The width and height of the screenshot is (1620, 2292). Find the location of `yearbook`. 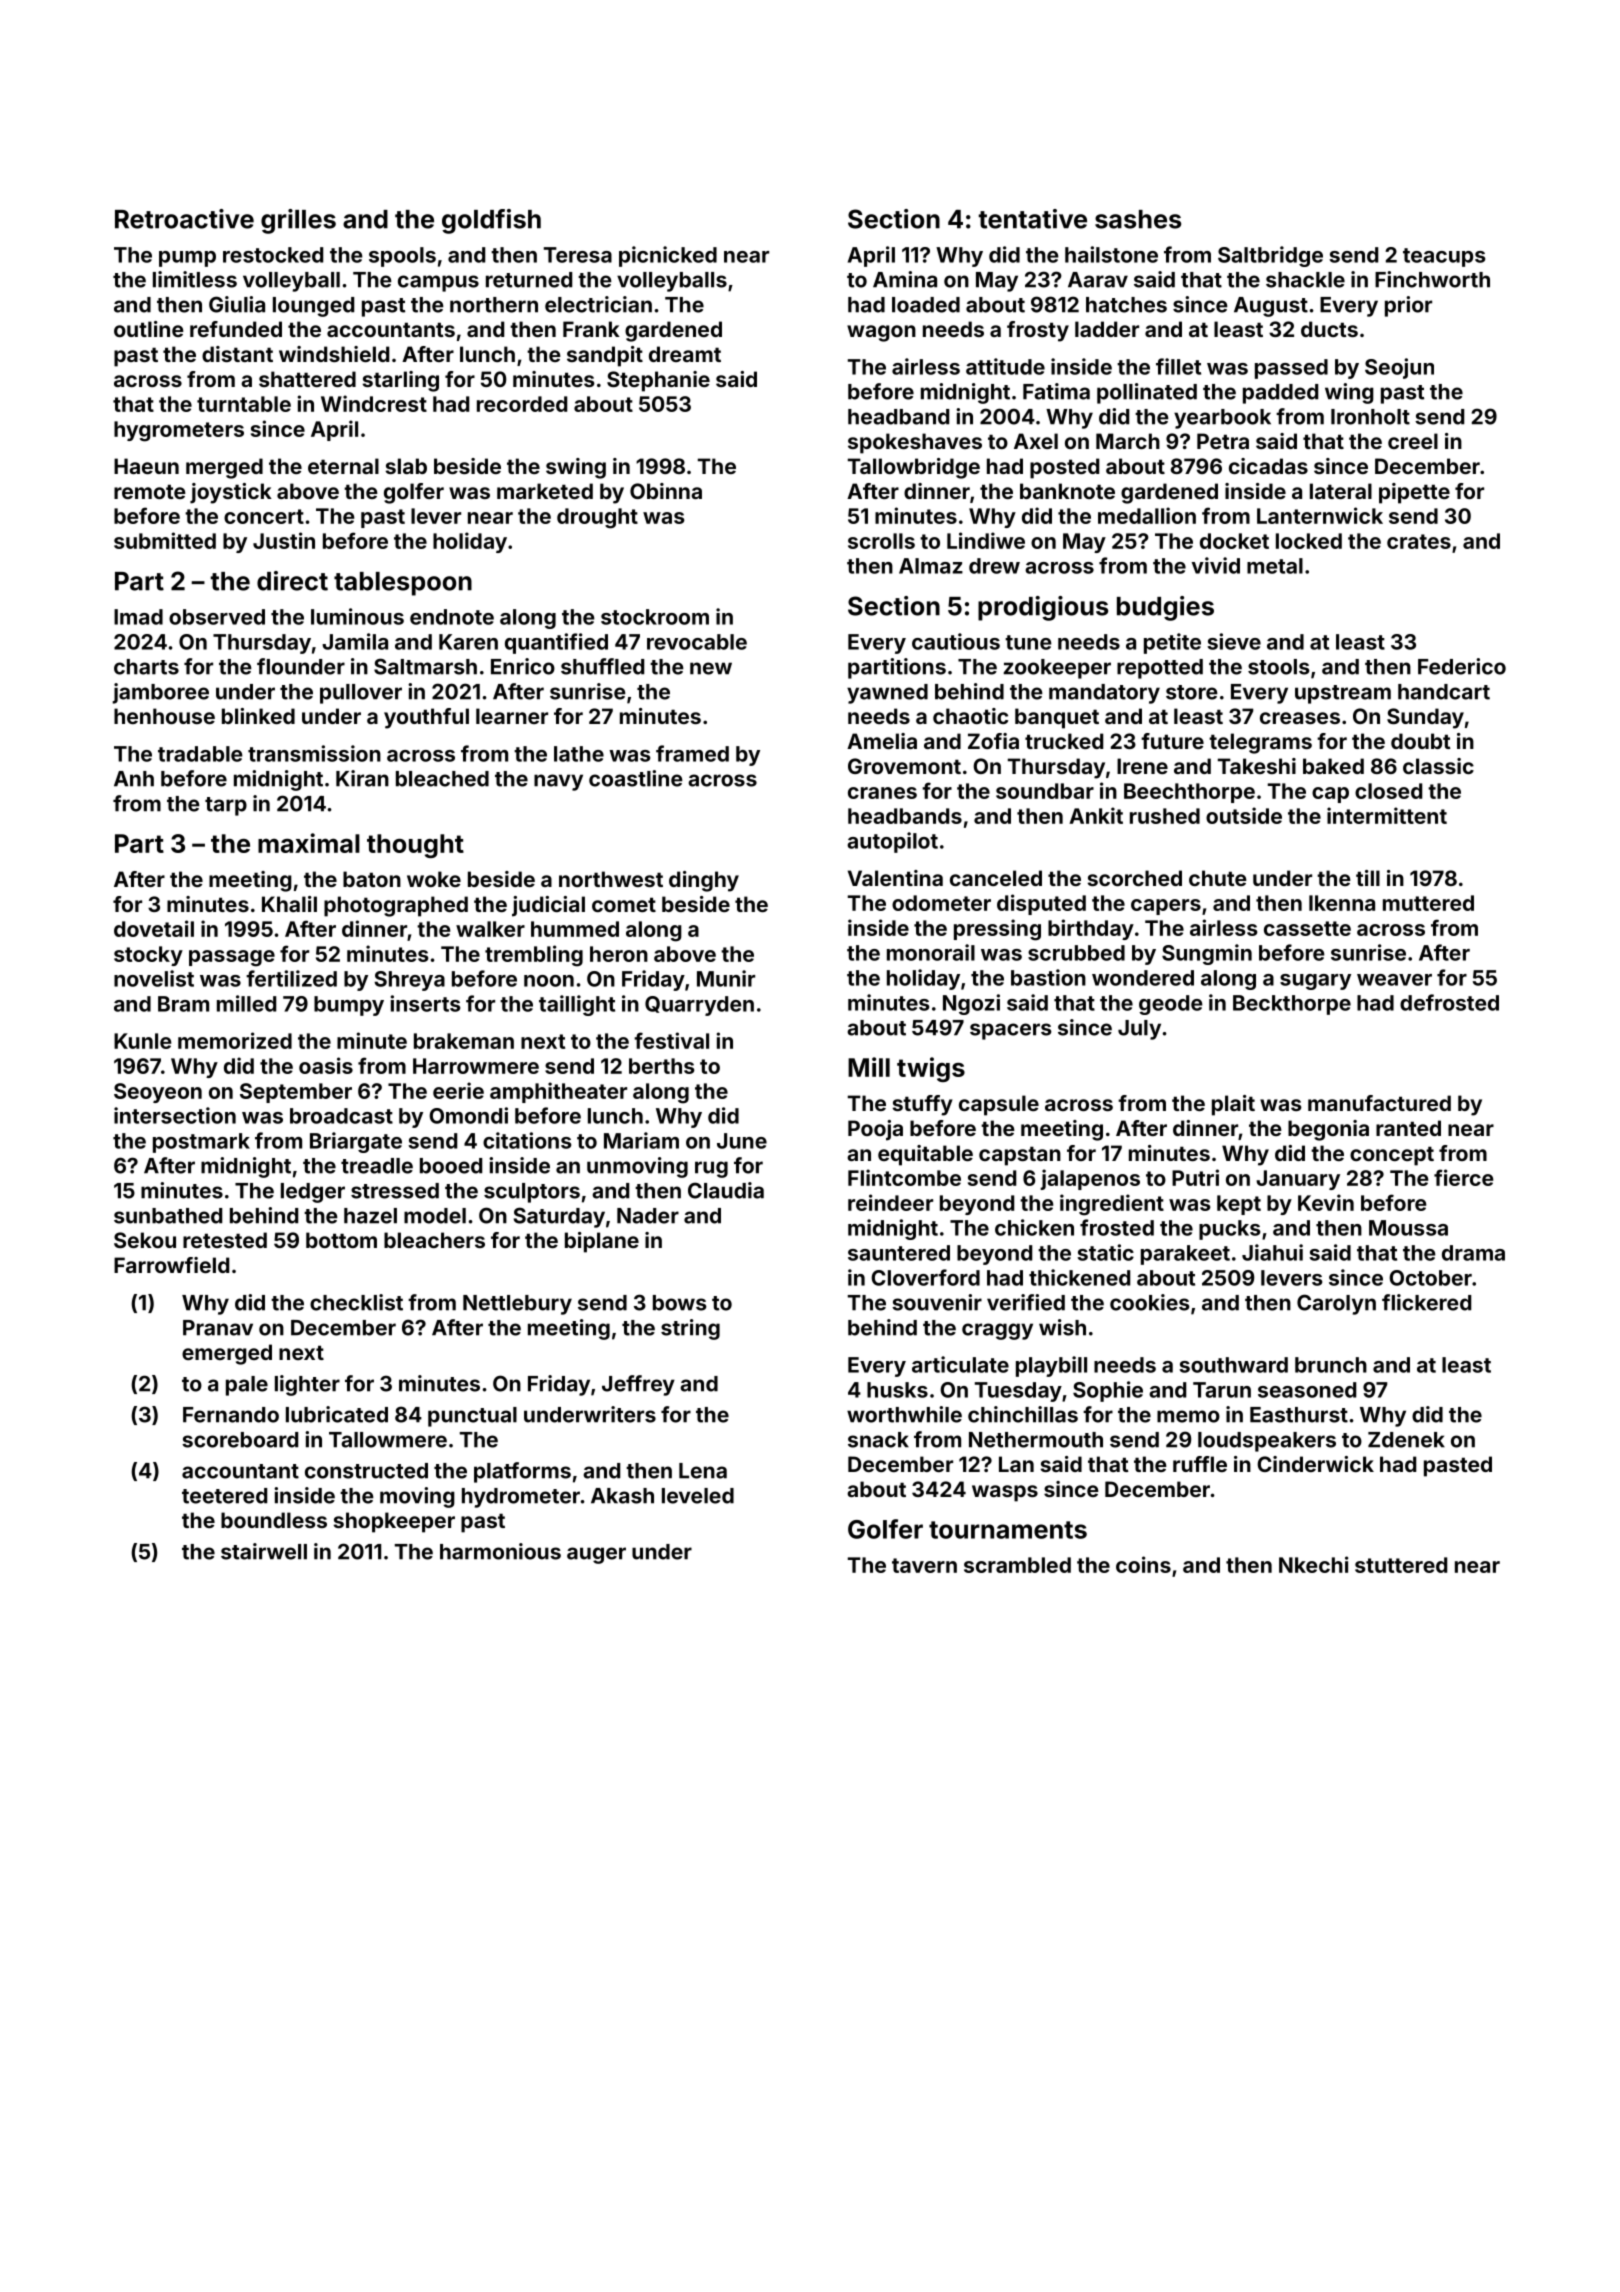

yearbook is located at coordinates (1222, 419).
